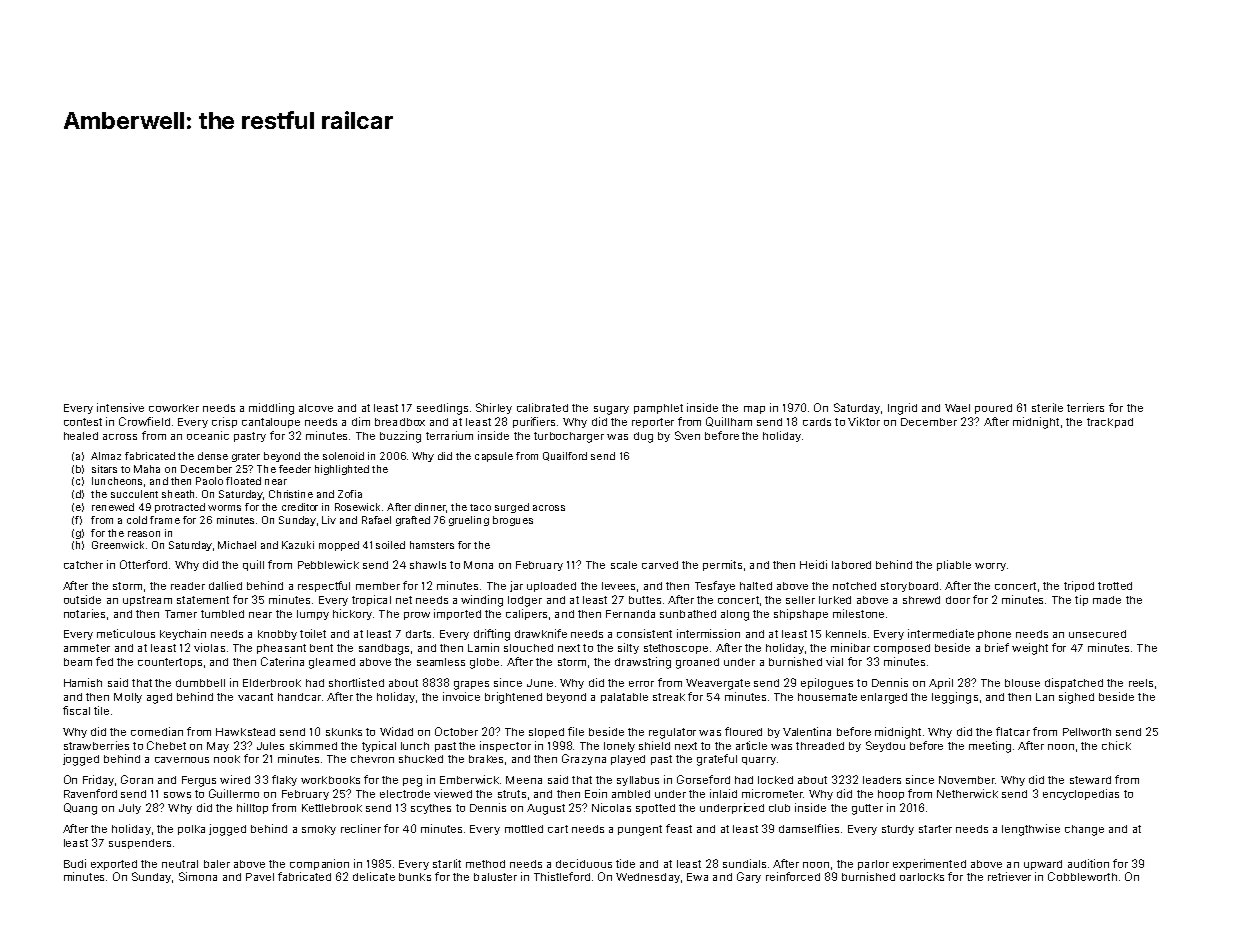  Describe the element at coordinates (1087, 732) in the page. I see `Pellworth` at that location.
